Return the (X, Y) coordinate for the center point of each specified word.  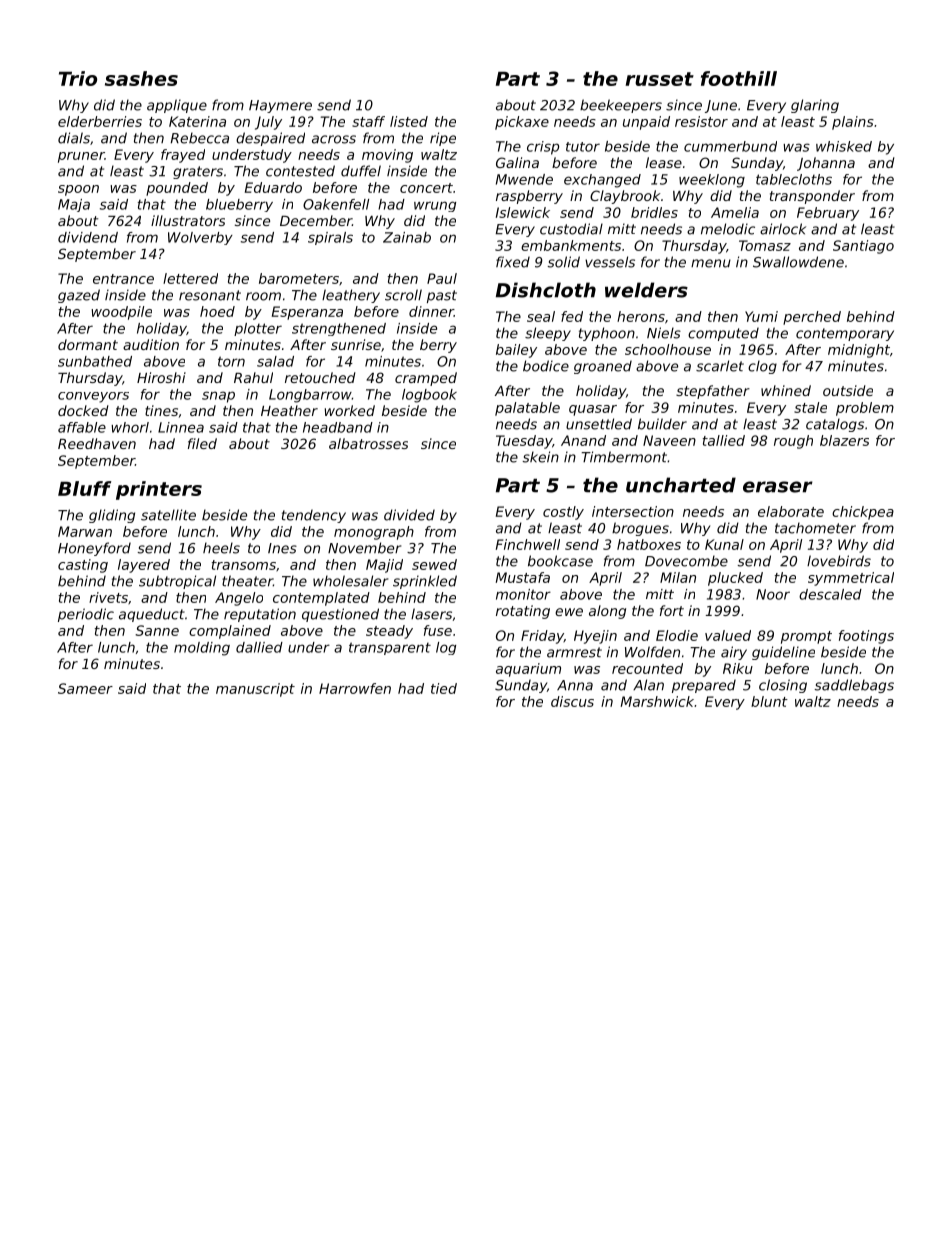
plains (853, 123)
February (828, 214)
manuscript (255, 690)
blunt (769, 701)
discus (572, 701)
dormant (88, 344)
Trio (78, 78)
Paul (442, 278)
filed (202, 443)
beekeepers (621, 106)
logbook (429, 396)
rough (793, 442)
